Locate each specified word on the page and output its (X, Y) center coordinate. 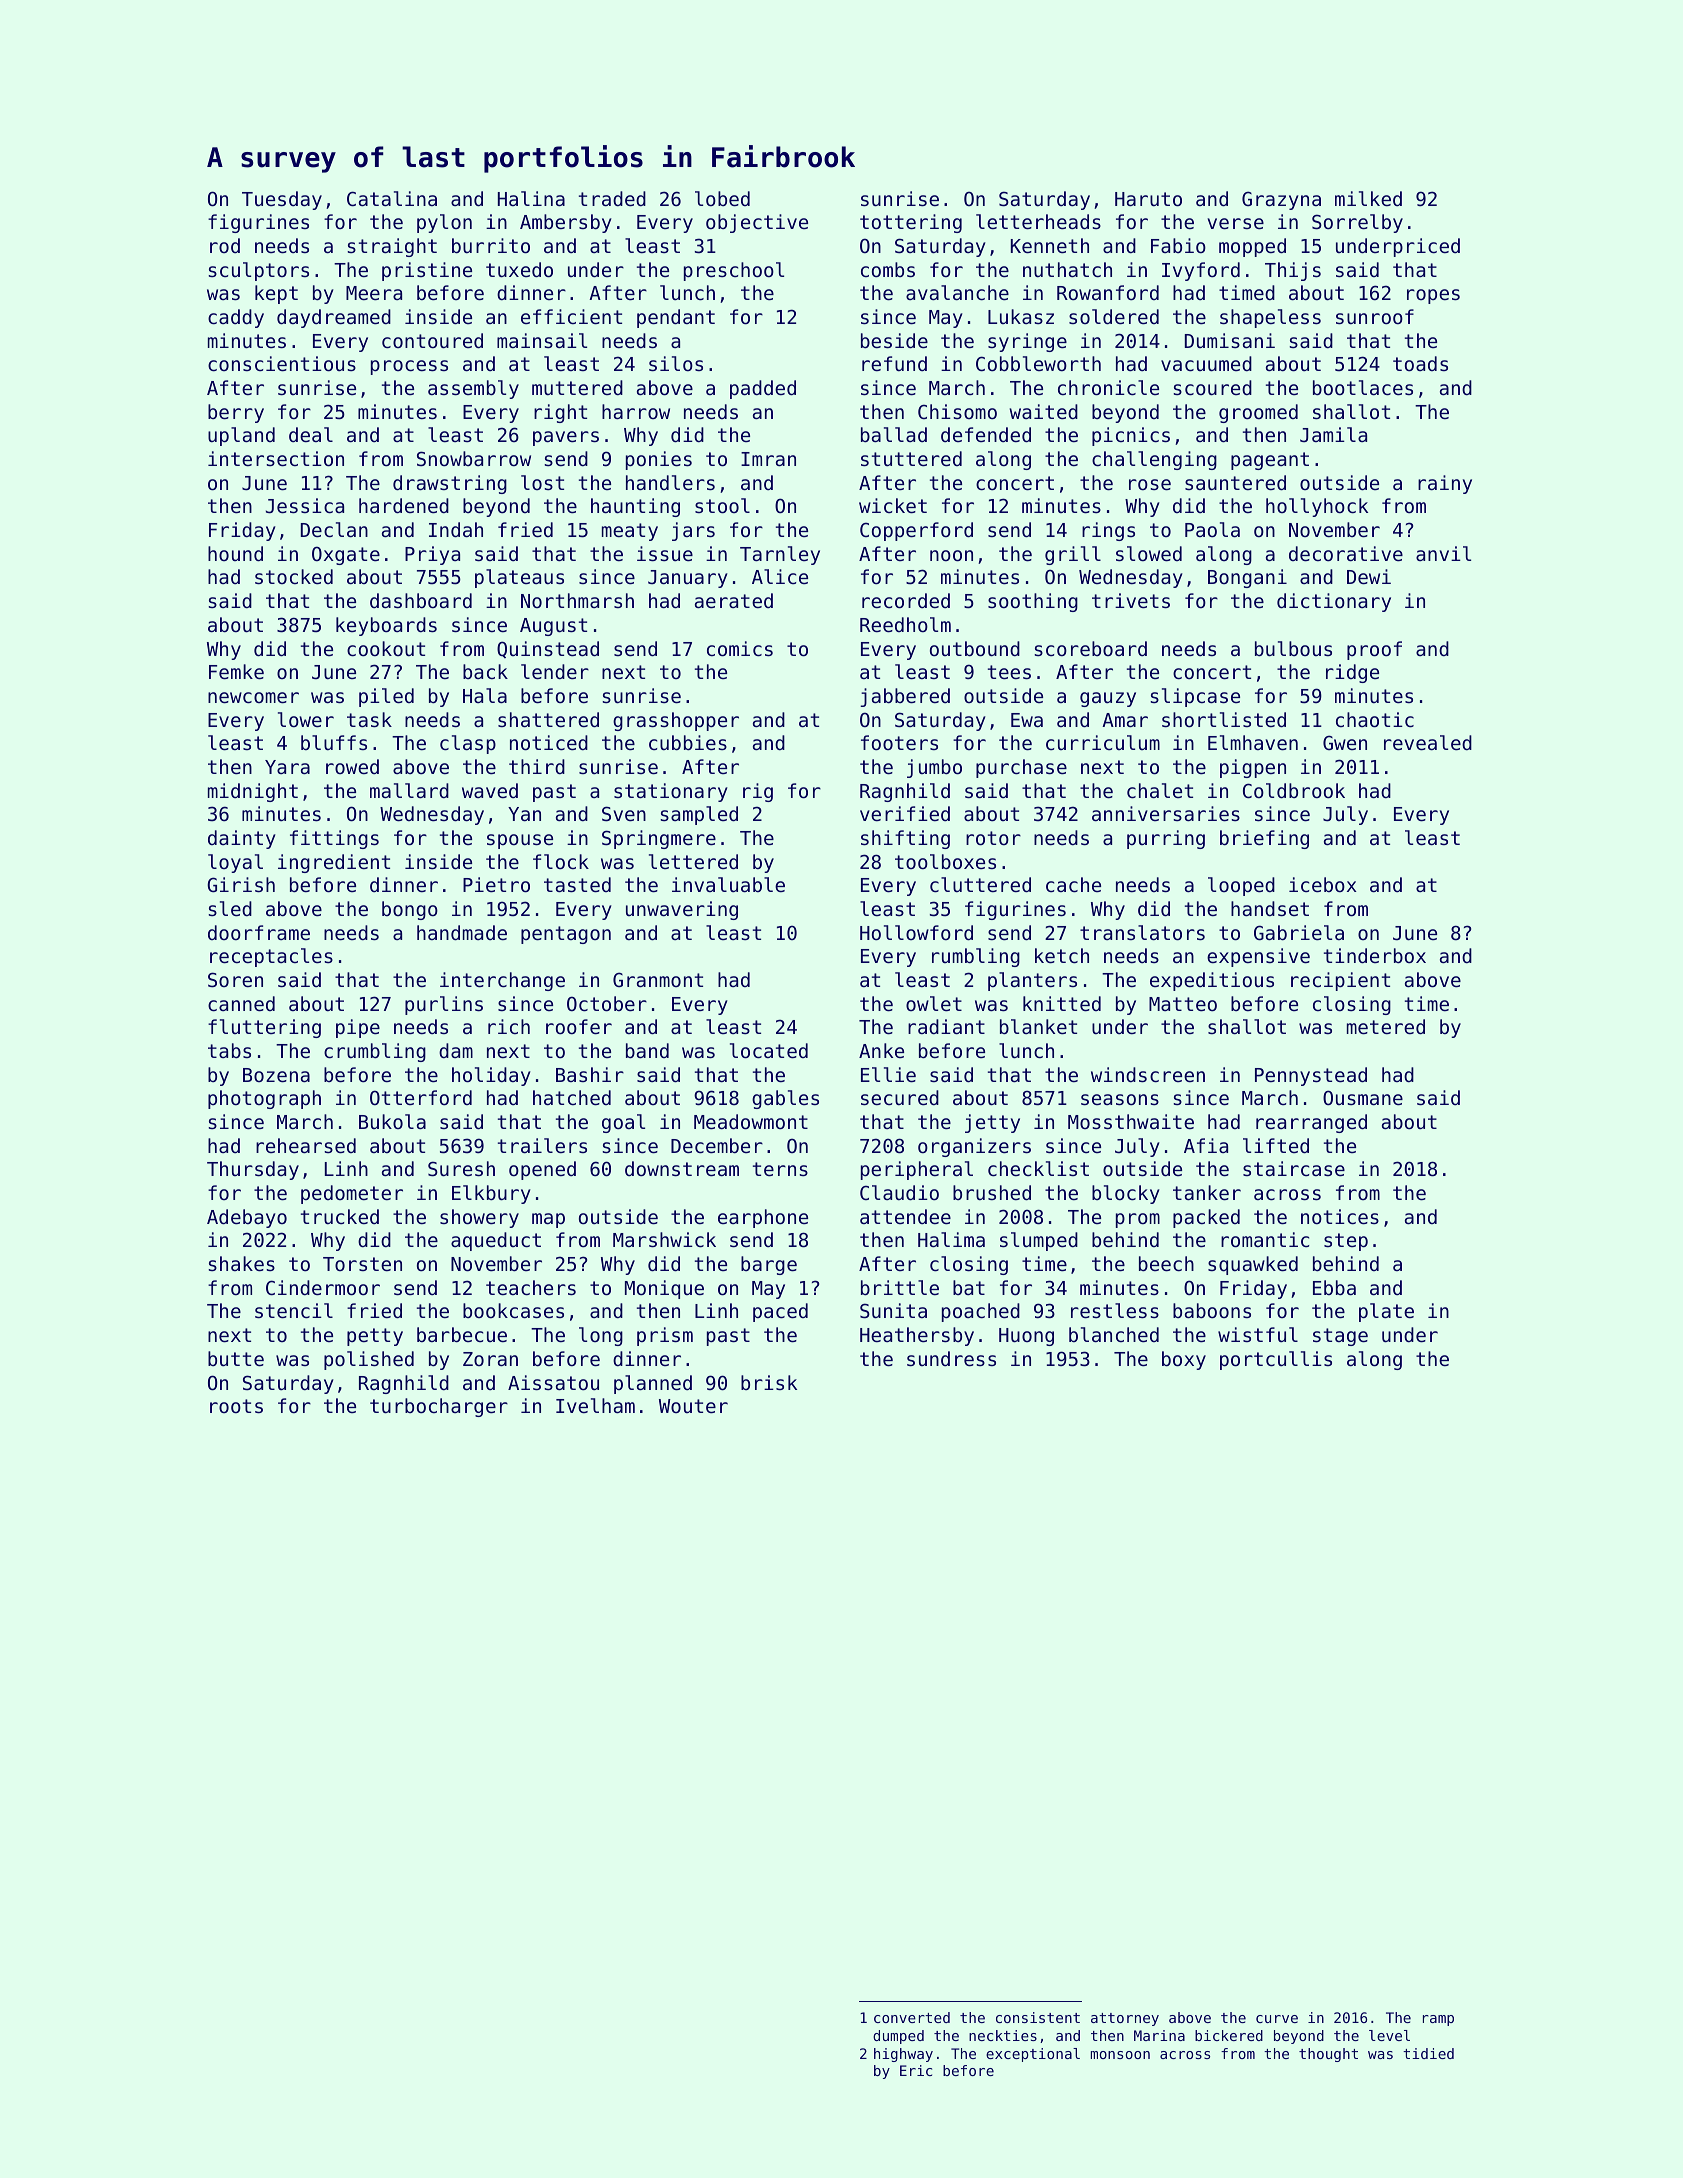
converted (912, 2017)
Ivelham (595, 1405)
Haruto (1148, 199)
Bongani (1247, 578)
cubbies (688, 742)
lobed (722, 198)
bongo (410, 910)
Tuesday (282, 200)
